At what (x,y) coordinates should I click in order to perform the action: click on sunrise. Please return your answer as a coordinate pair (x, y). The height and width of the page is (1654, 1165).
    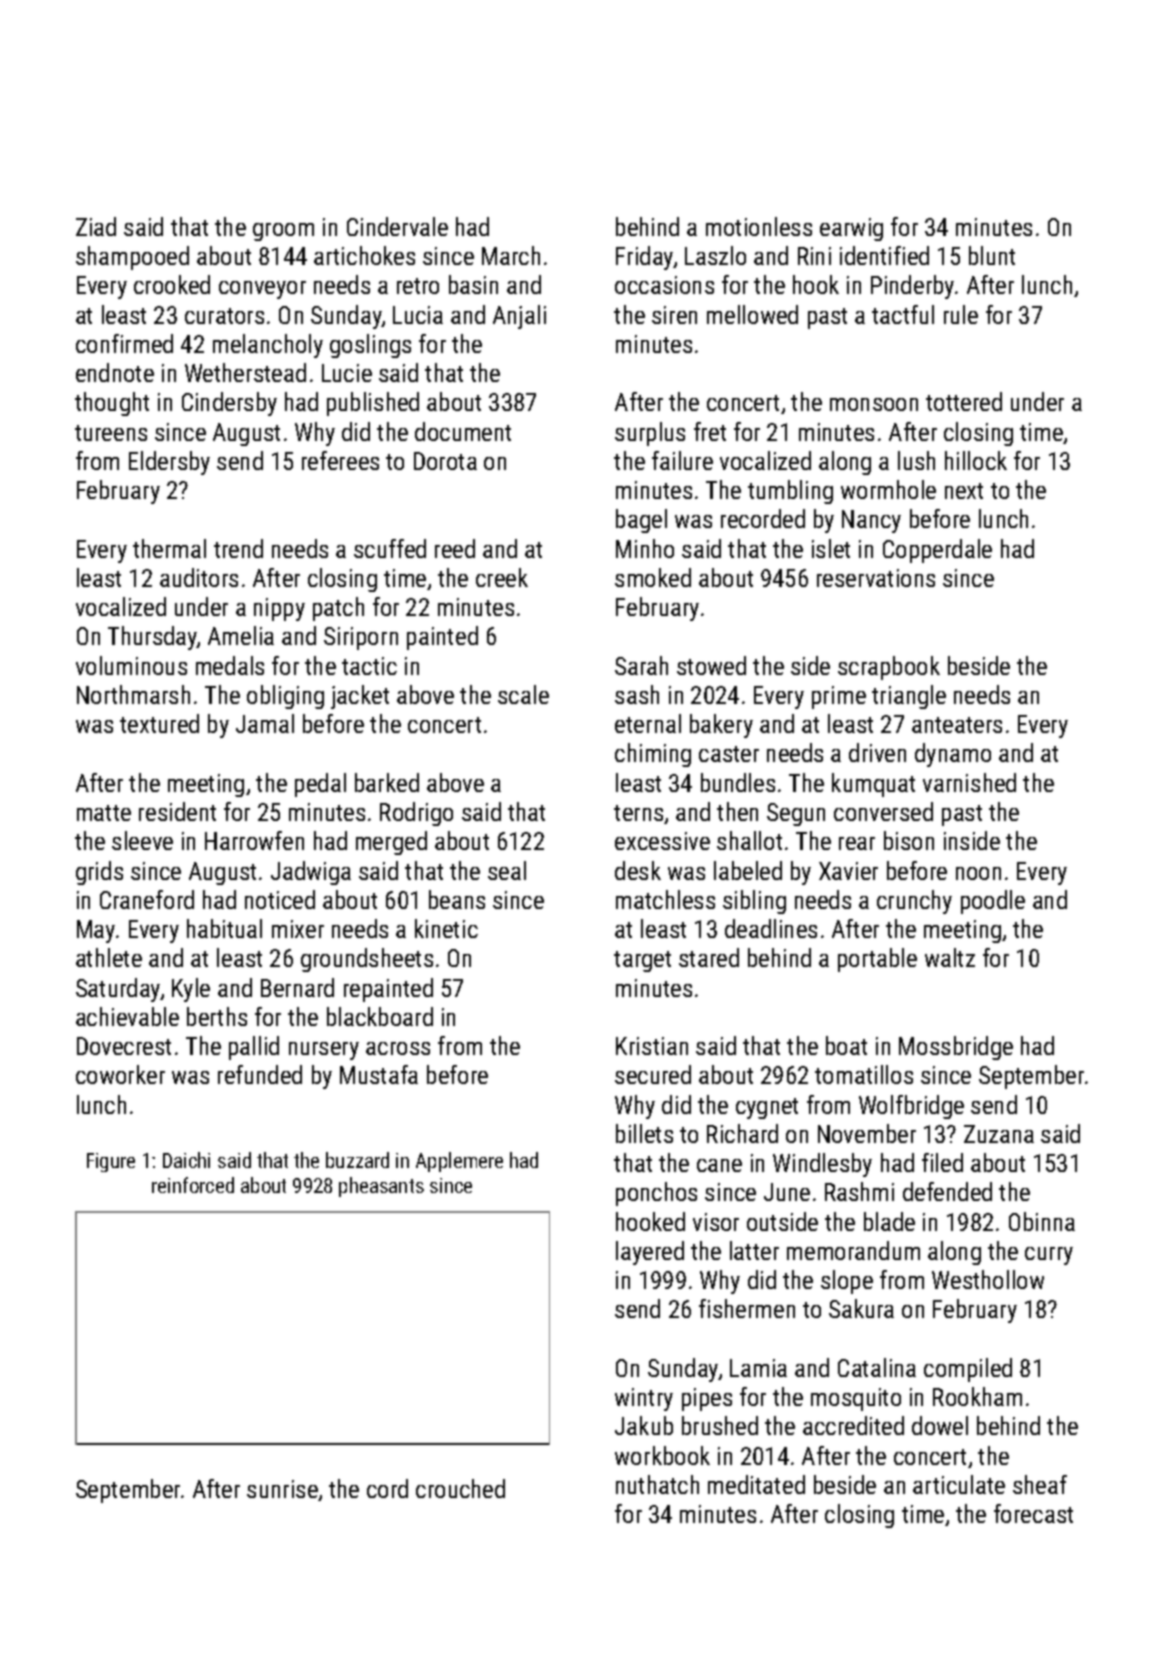
    Looking at the image, I should click on (283, 1490).
